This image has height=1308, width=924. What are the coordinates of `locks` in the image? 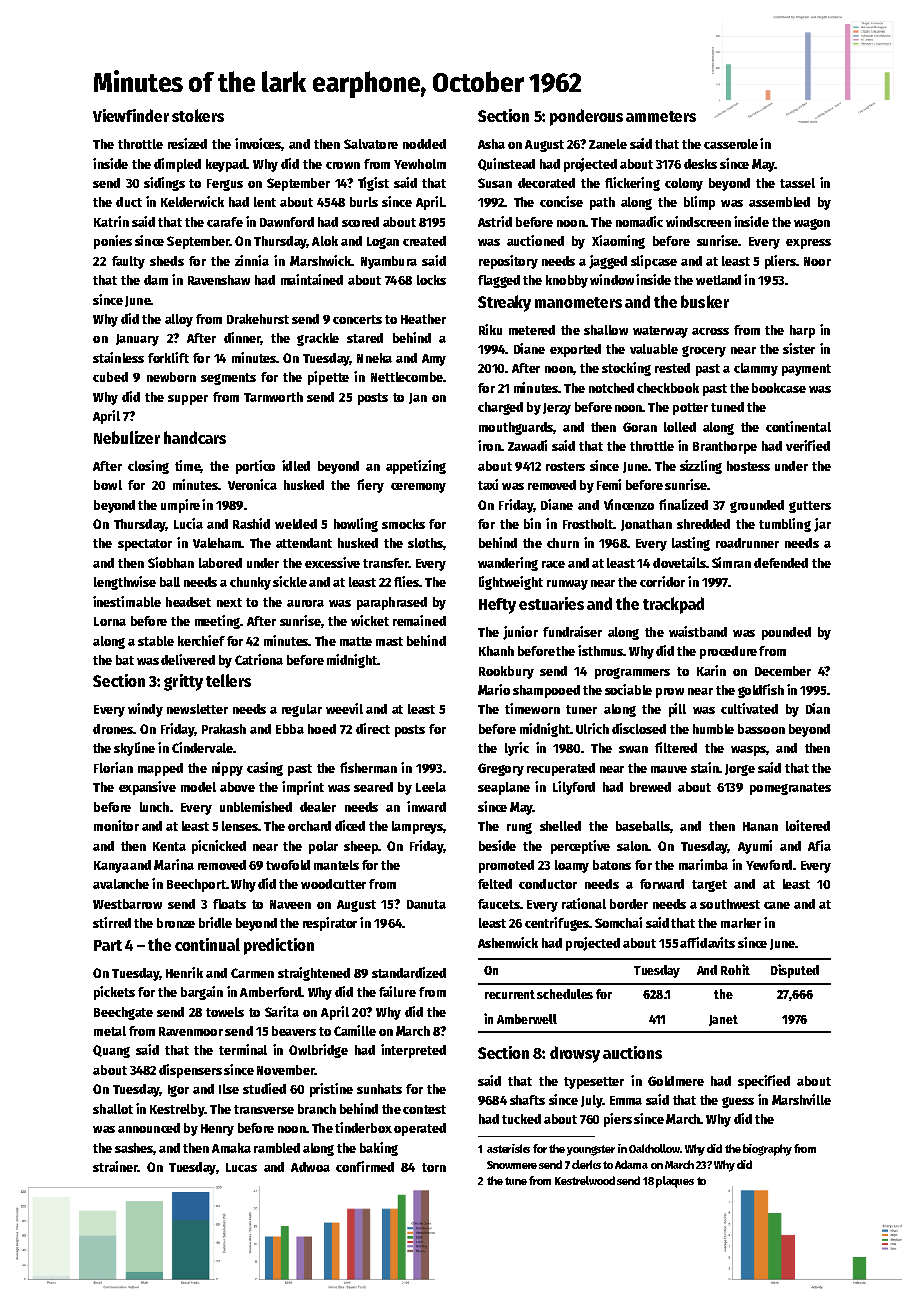 It's located at (431, 280).
